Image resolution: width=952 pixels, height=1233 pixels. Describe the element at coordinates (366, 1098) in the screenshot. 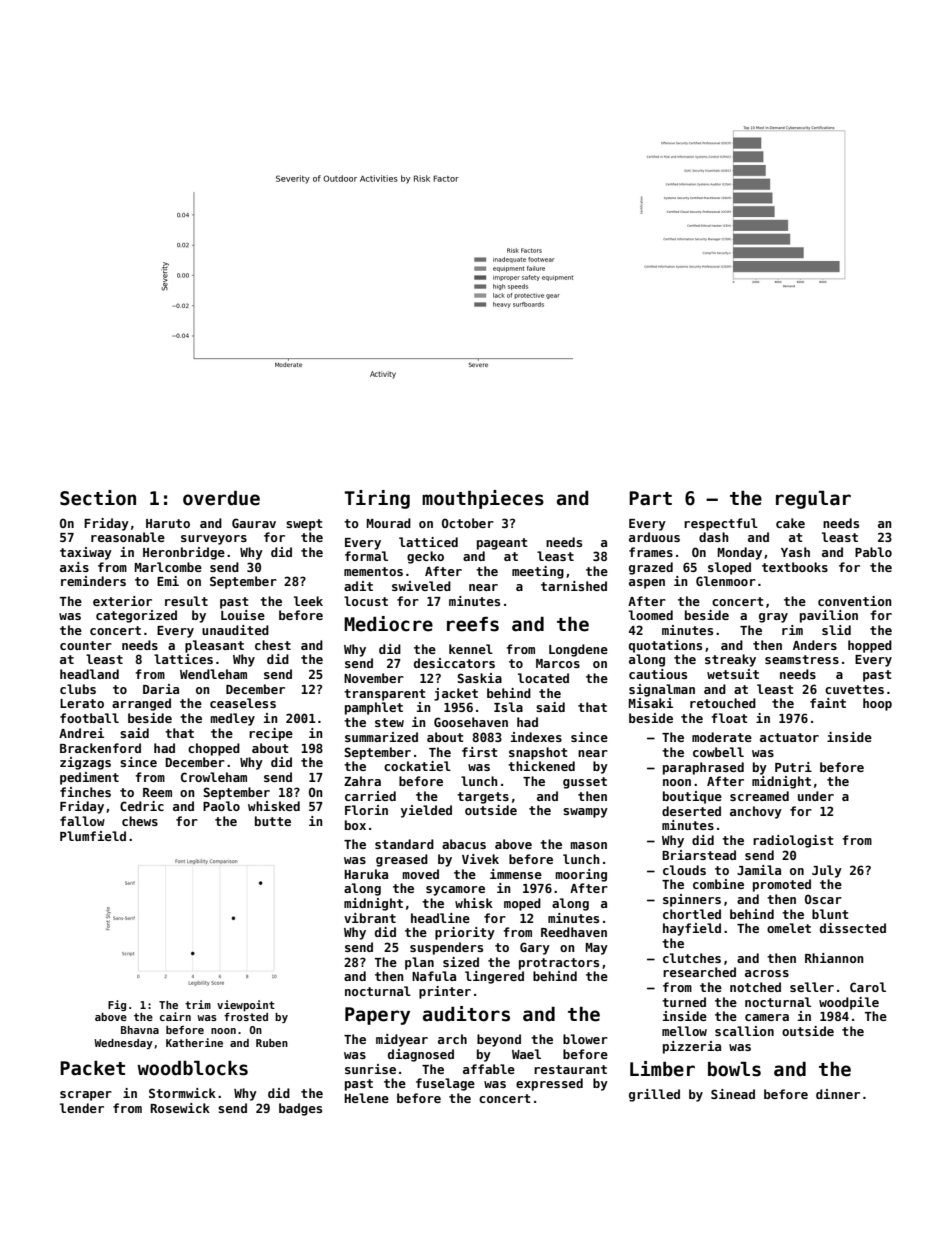

I see `Helene` at that location.
